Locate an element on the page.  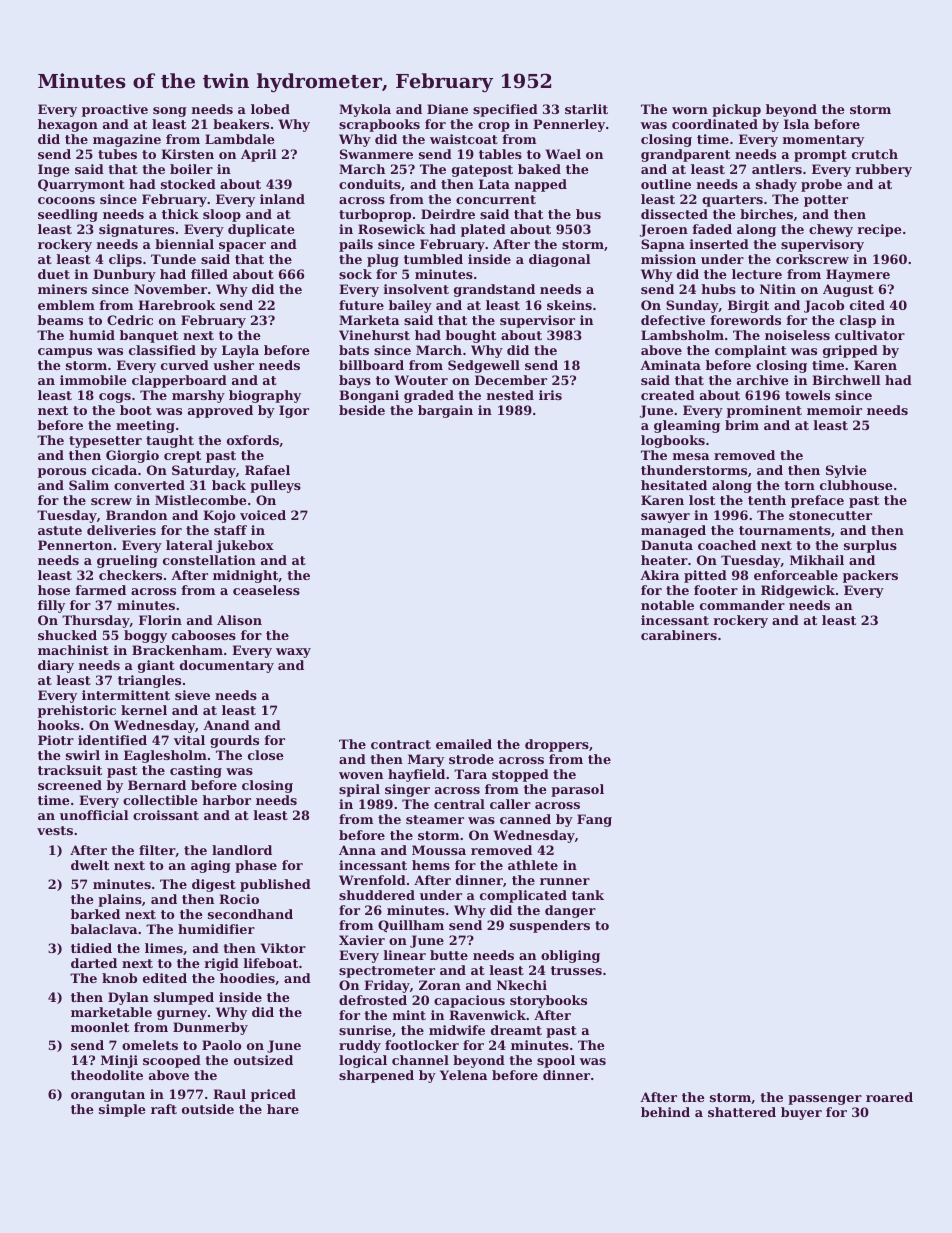
cited is located at coordinates (867, 305).
